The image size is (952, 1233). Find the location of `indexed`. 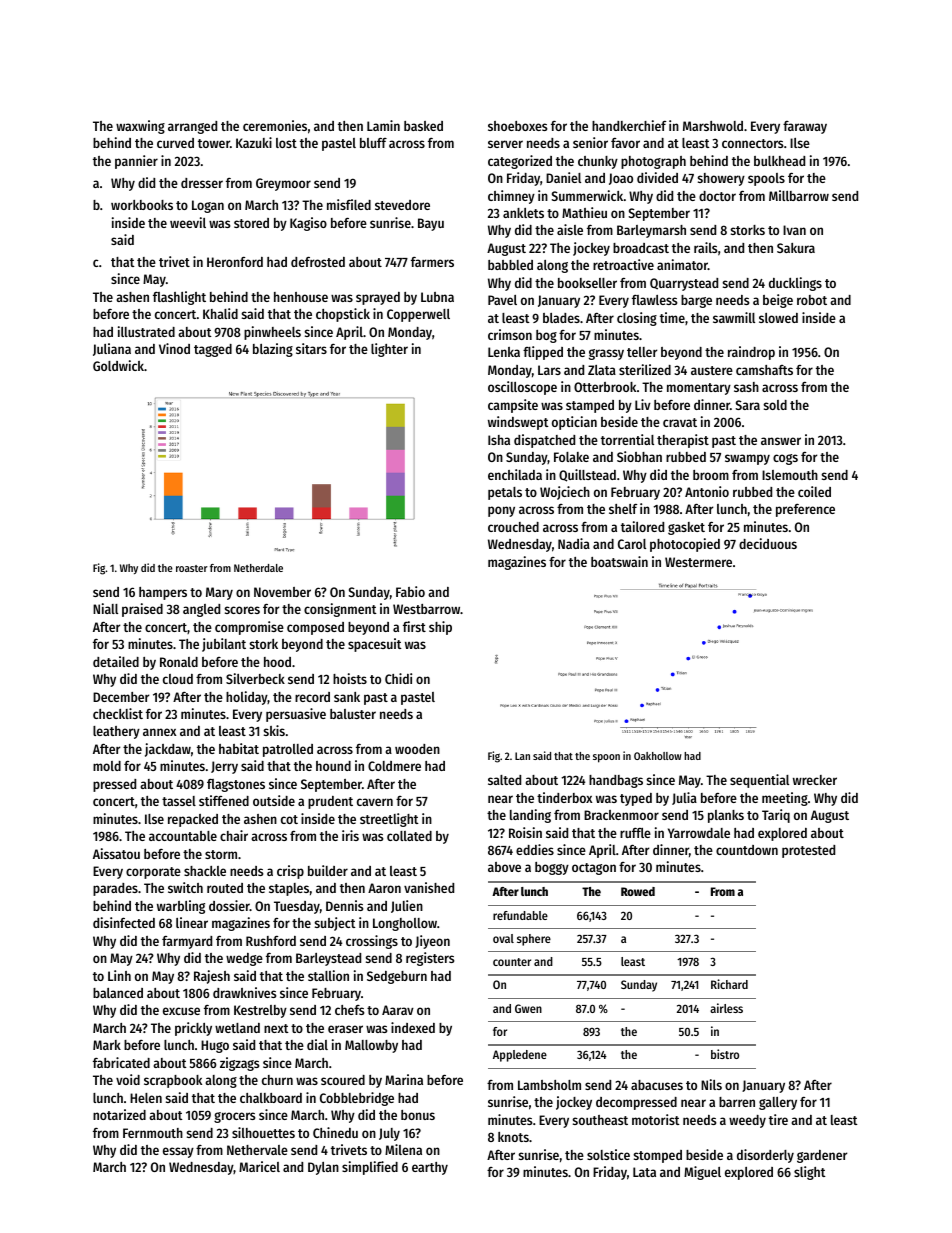

indexed is located at coordinates (413, 1027).
